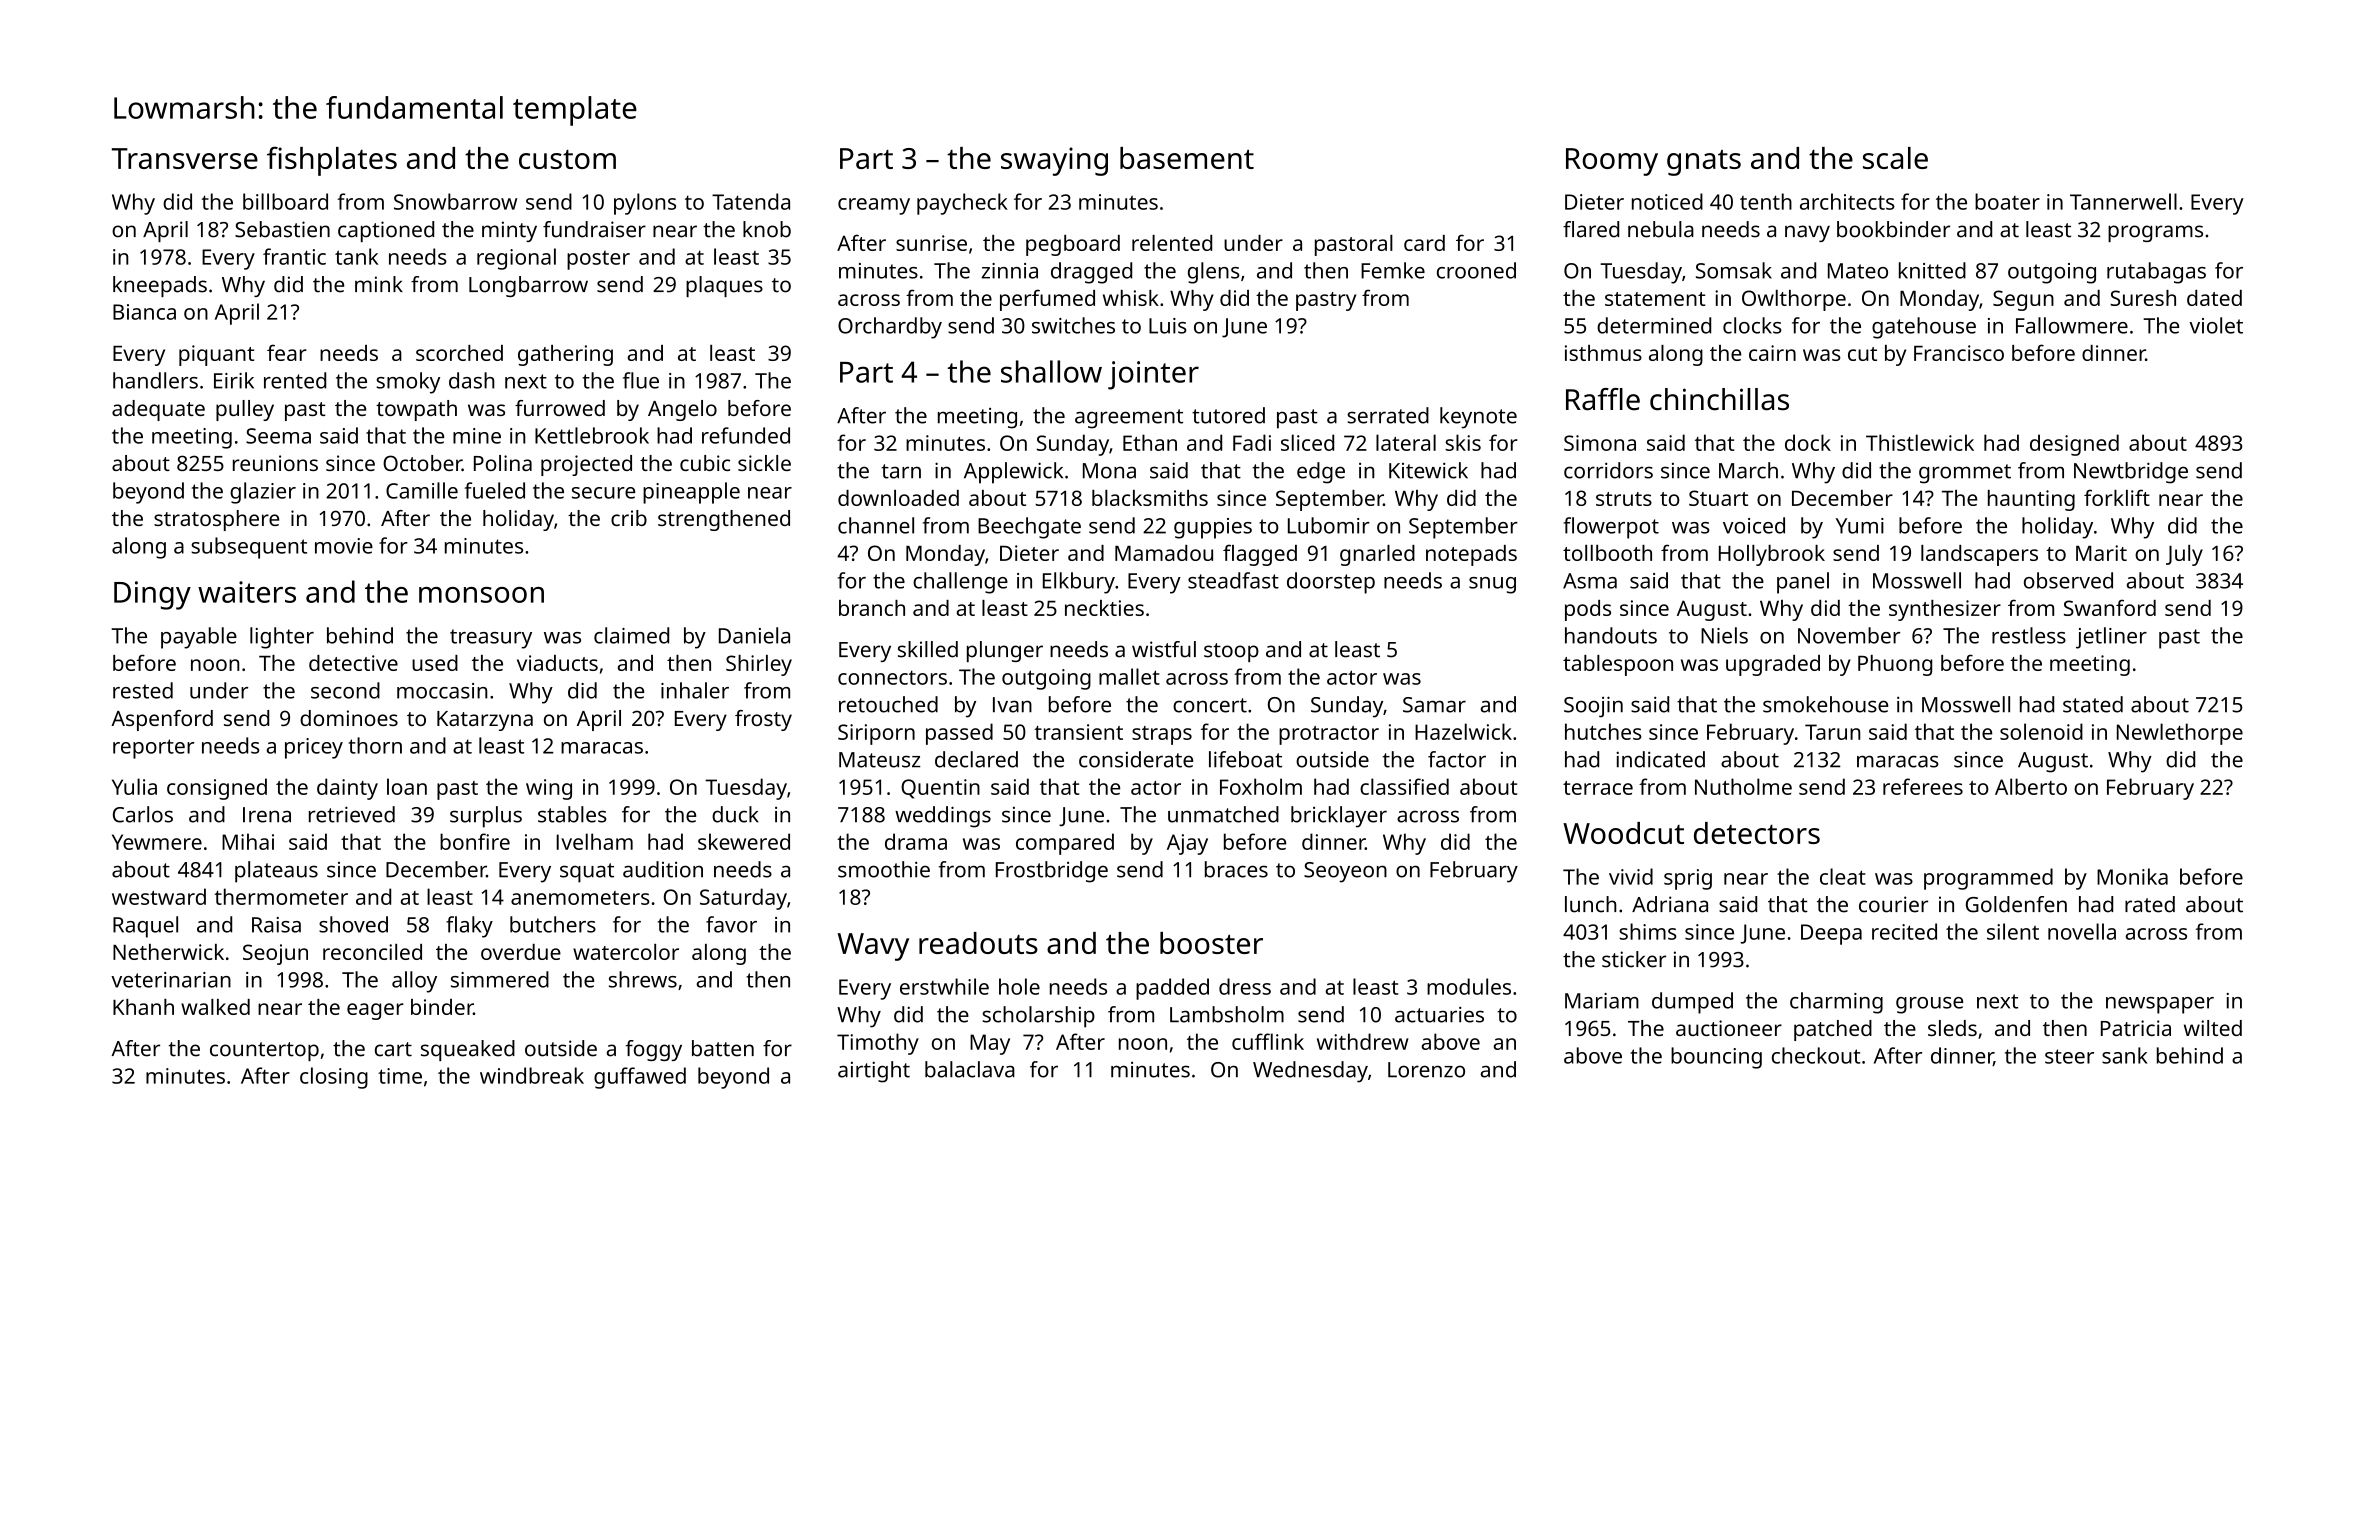 This screenshot has height=1524, width=2355. Describe the element at coordinates (344, 546) in the screenshot. I see `movie` at that location.
